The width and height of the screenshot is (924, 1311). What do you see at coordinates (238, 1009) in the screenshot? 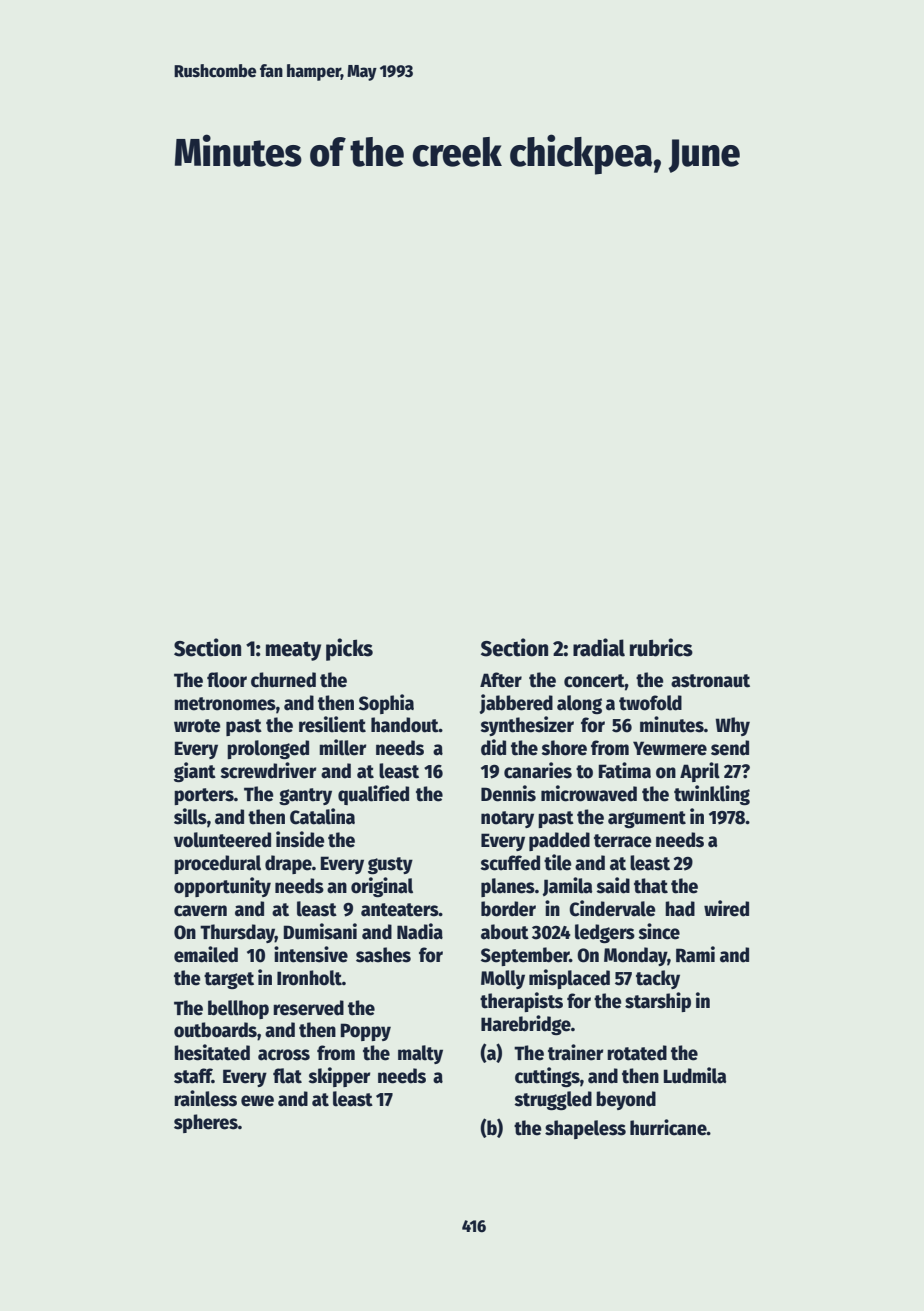
I see `bellhop` at bounding box center [238, 1009].
